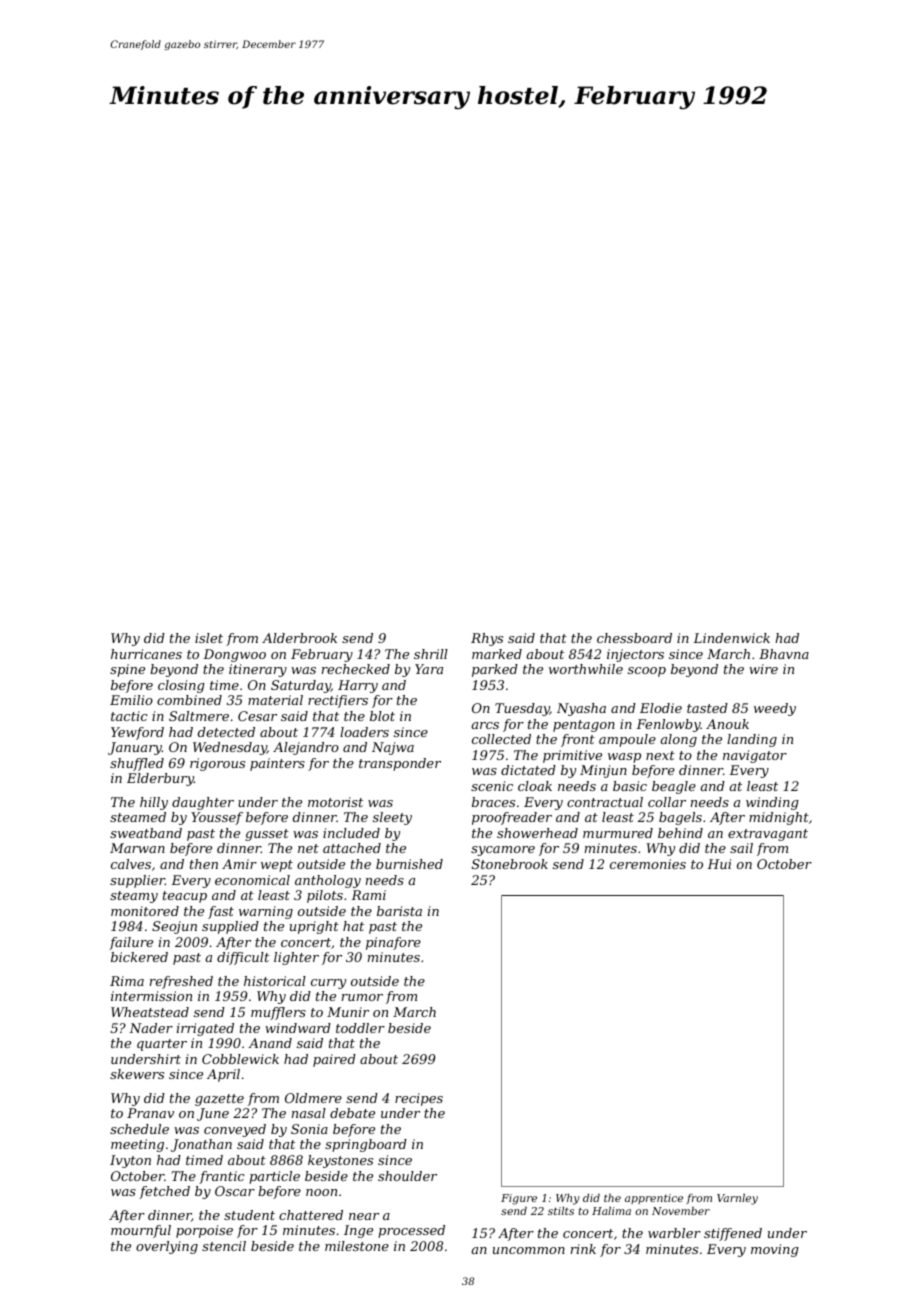 The image size is (924, 1308). Describe the element at coordinates (529, 1250) in the image. I see `uncommon` at that location.
